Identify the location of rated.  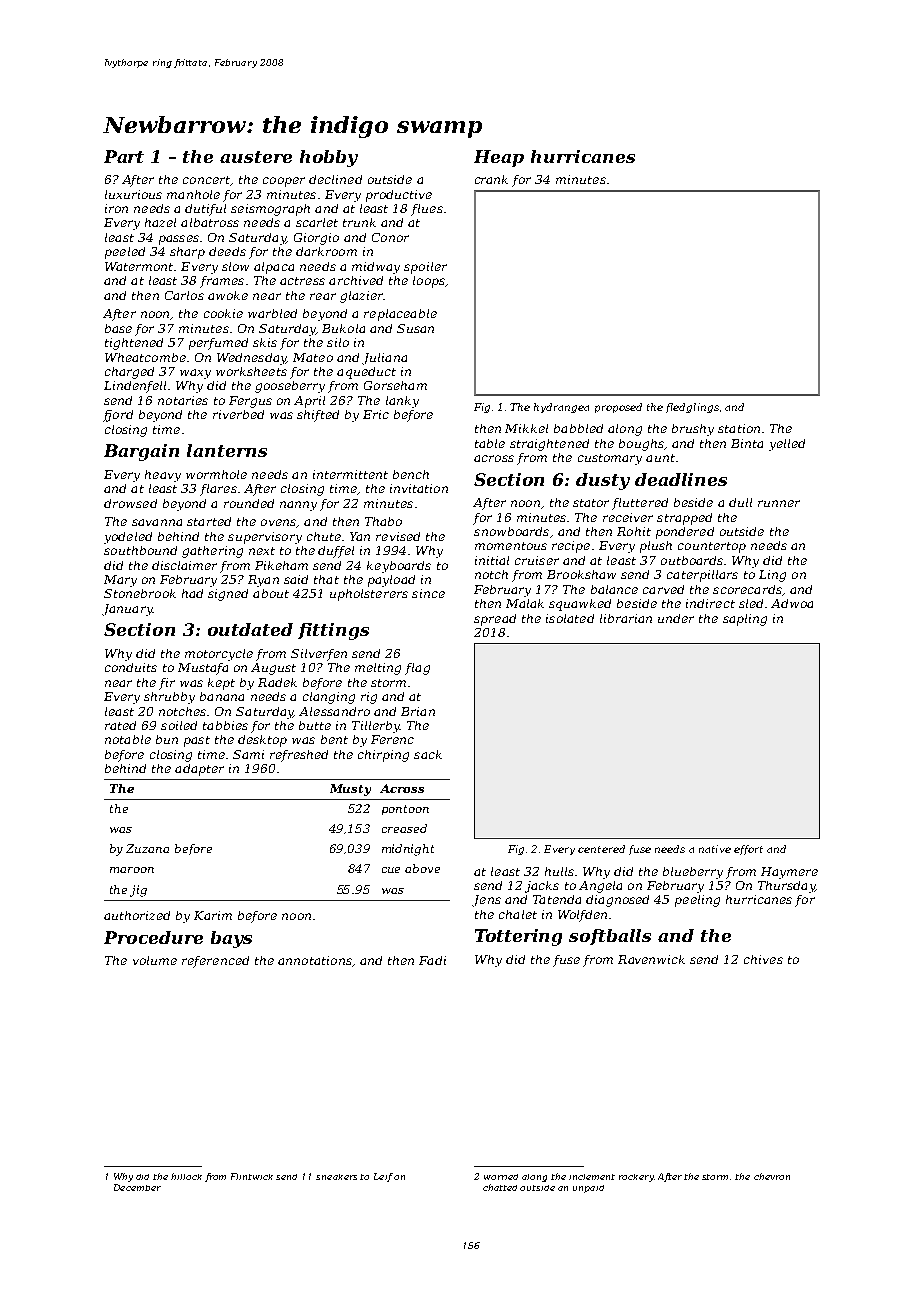
(120, 725).
